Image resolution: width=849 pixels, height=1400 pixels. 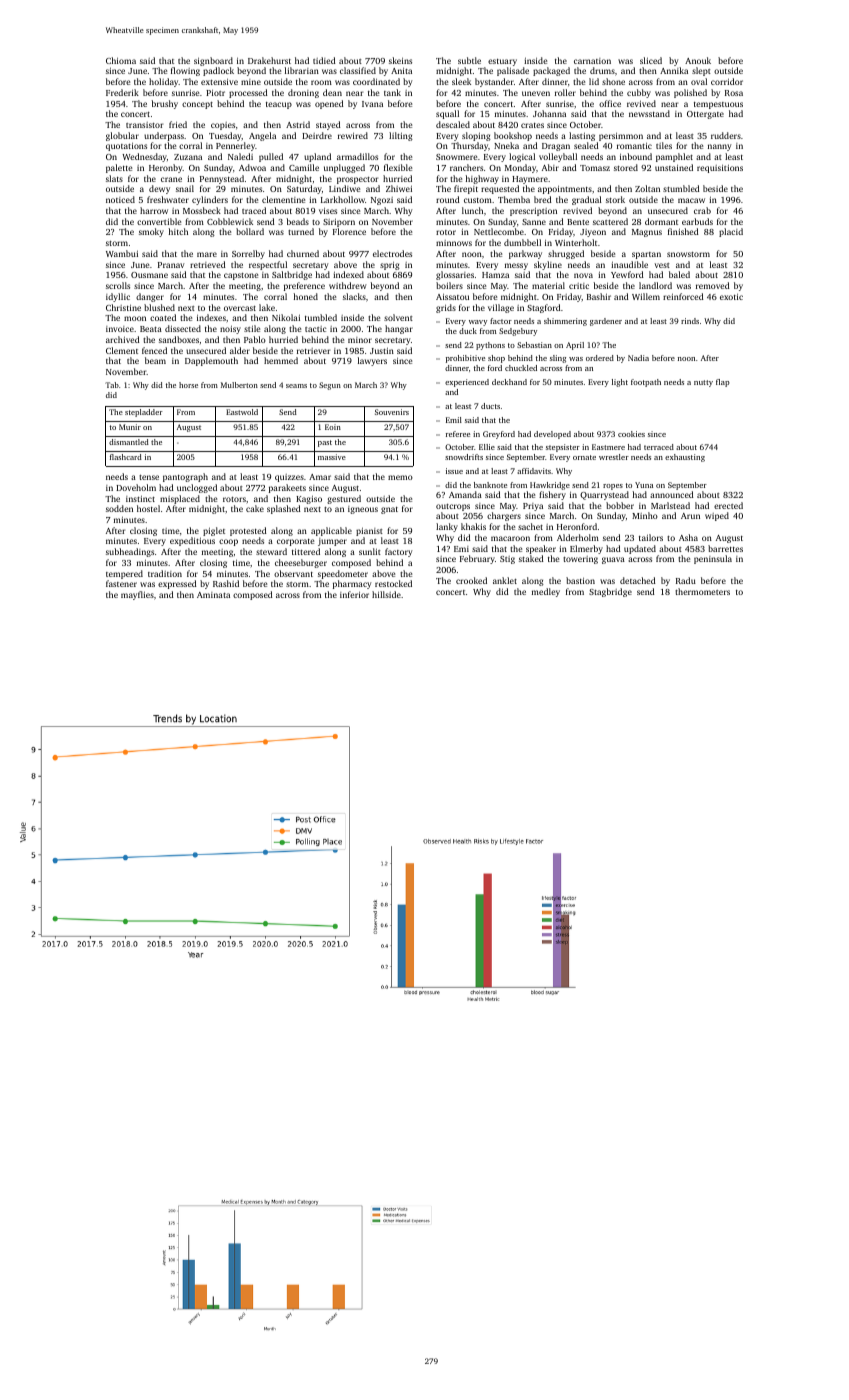 What do you see at coordinates (502, 62) in the page?
I see `estuary` at bounding box center [502, 62].
